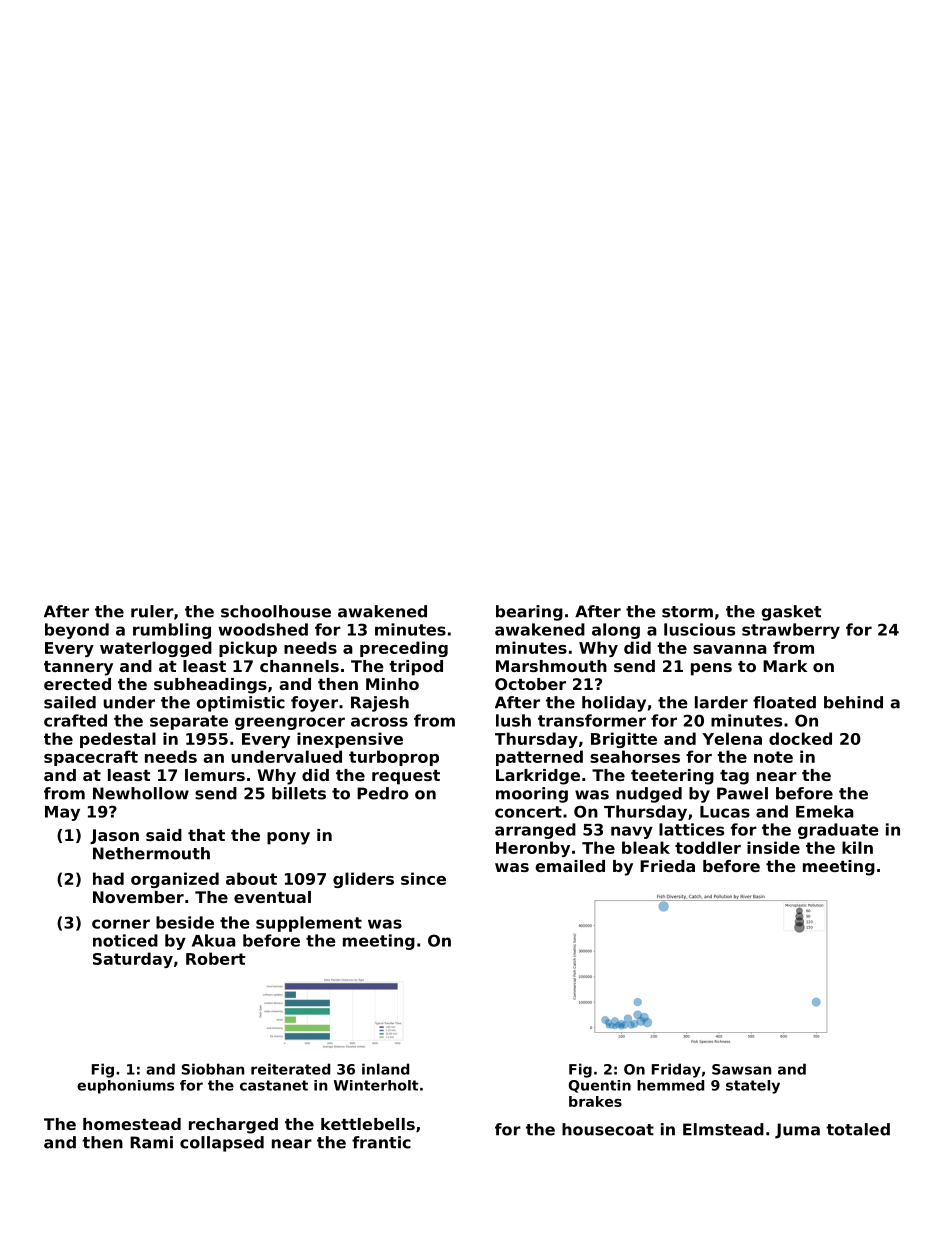 Image resolution: width=952 pixels, height=1233 pixels. Describe the element at coordinates (857, 847) in the document. I see `kiln` at that location.
